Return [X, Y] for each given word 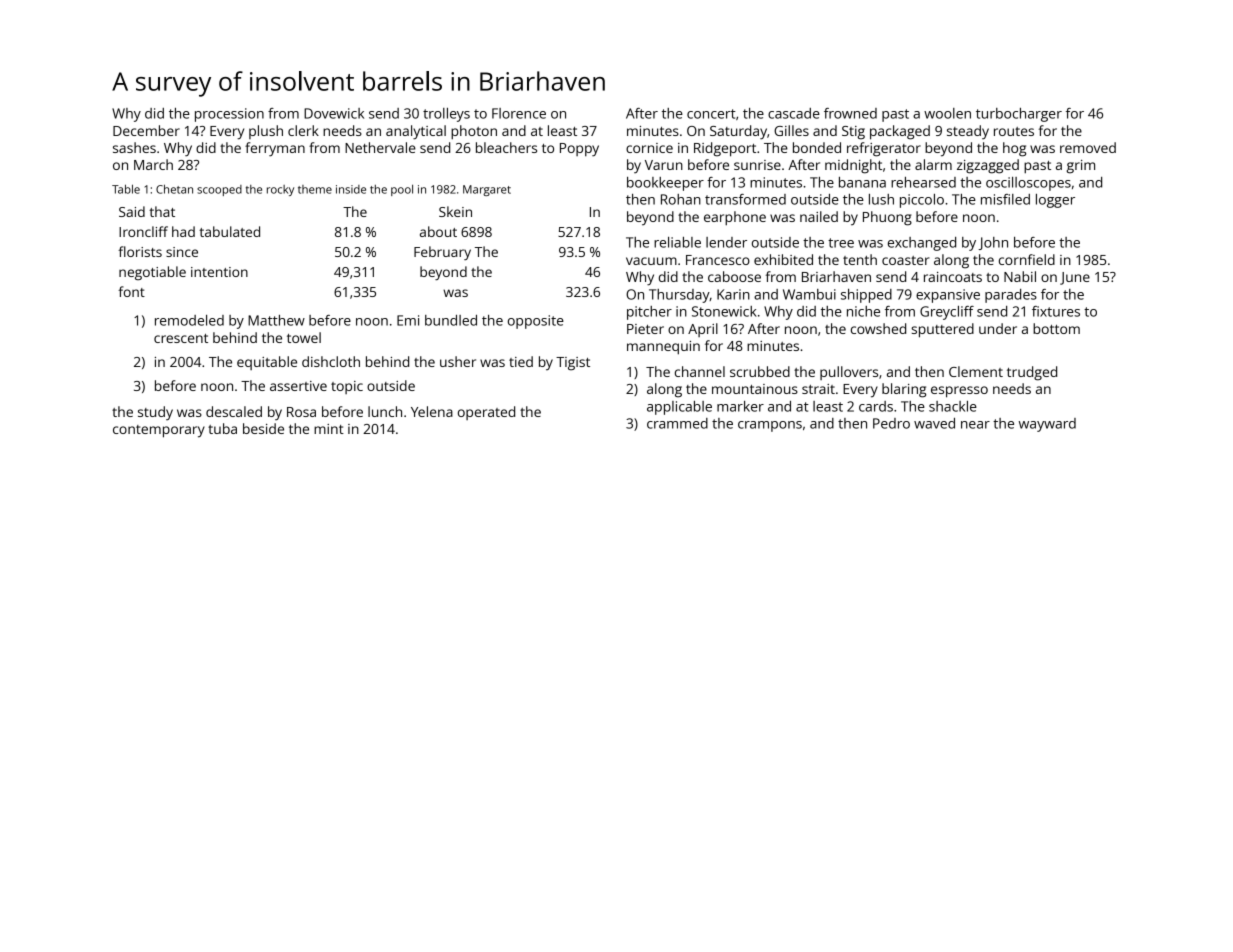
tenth [860, 259]
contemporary [159, 431]
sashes [134, 147]
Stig [853, 133]
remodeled [189, 320]
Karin [733, 294]
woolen [947, 113]
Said [132, 211]
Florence [519, 113]
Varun [664, 165]
